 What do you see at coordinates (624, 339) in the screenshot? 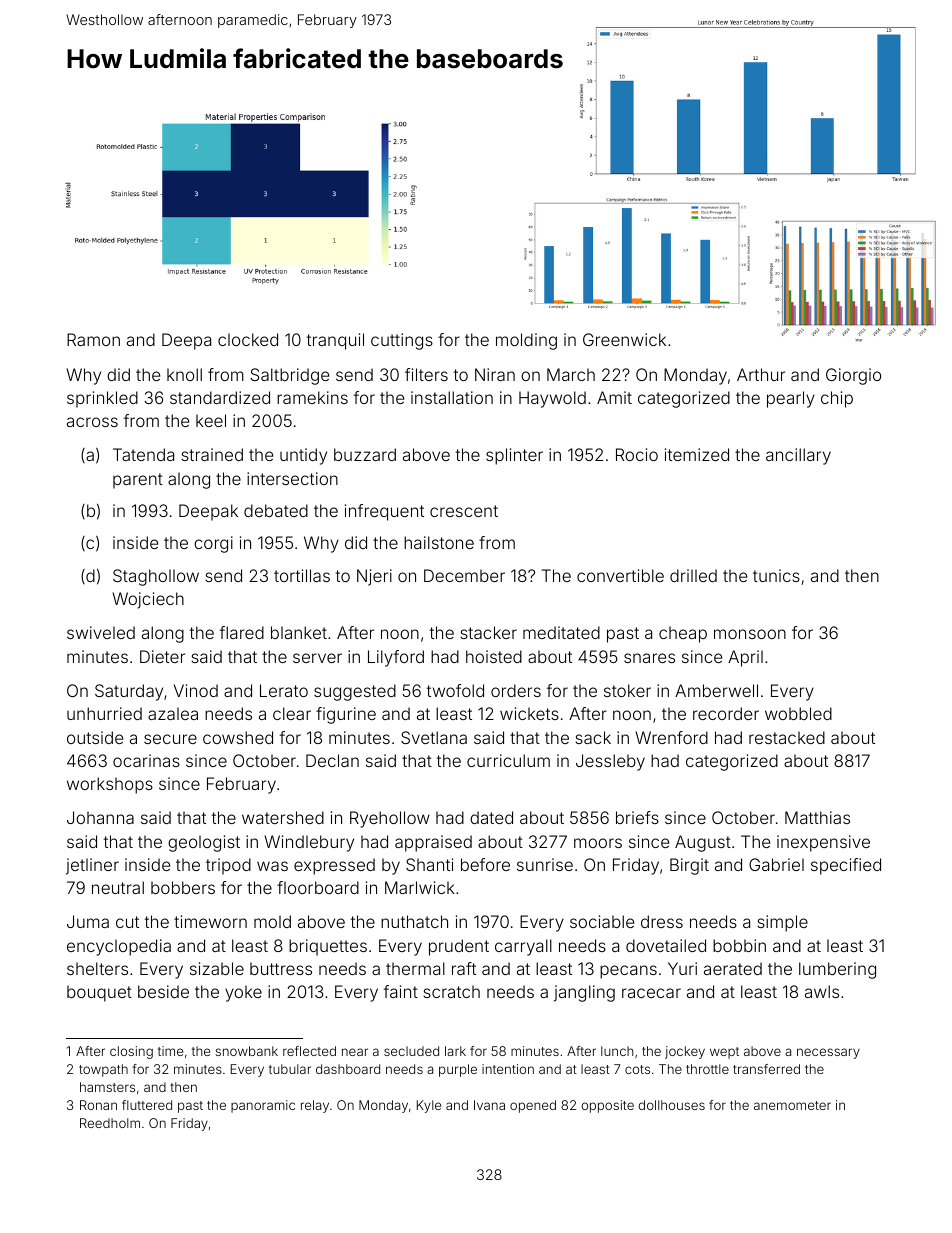
I see `Greenwick` at bounding box center [624, 339].
